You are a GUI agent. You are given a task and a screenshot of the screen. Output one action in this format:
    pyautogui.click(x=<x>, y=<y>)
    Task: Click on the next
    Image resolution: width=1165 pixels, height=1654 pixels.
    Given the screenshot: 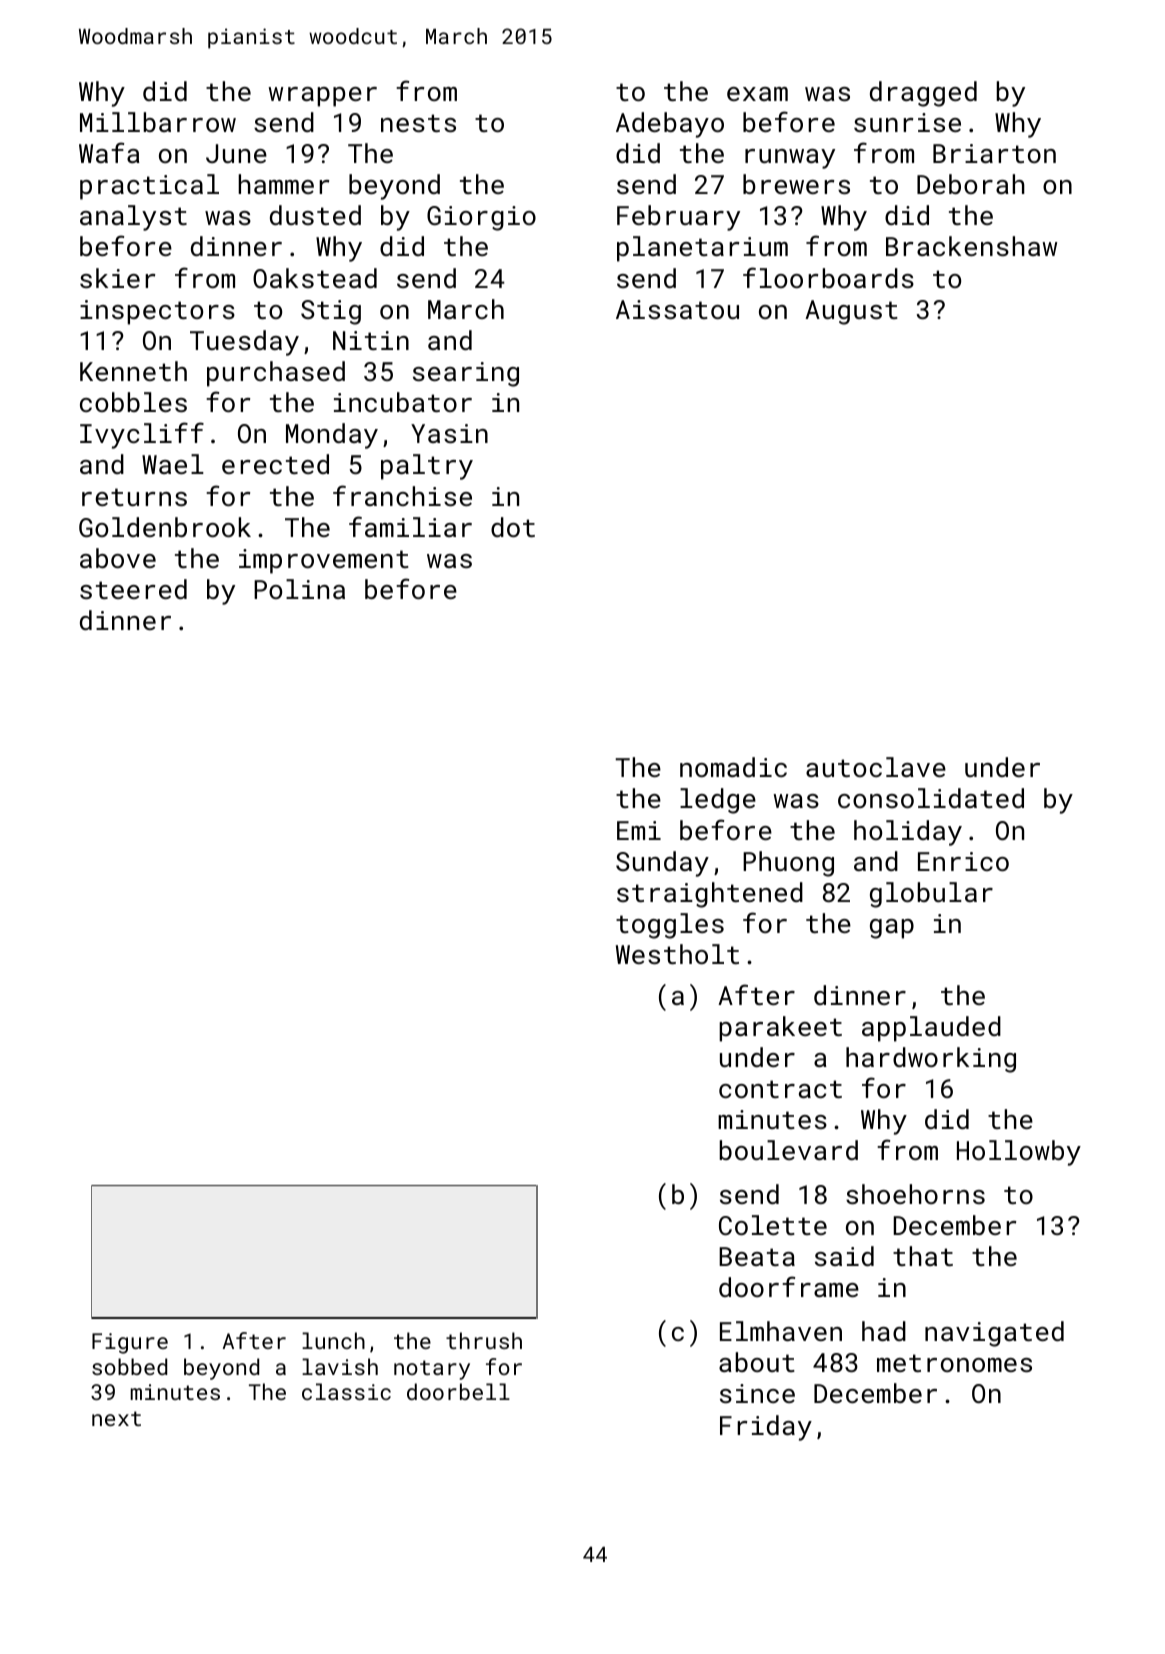 What is the action you would take?
    pyautogui.click(x=116, y=1418)
